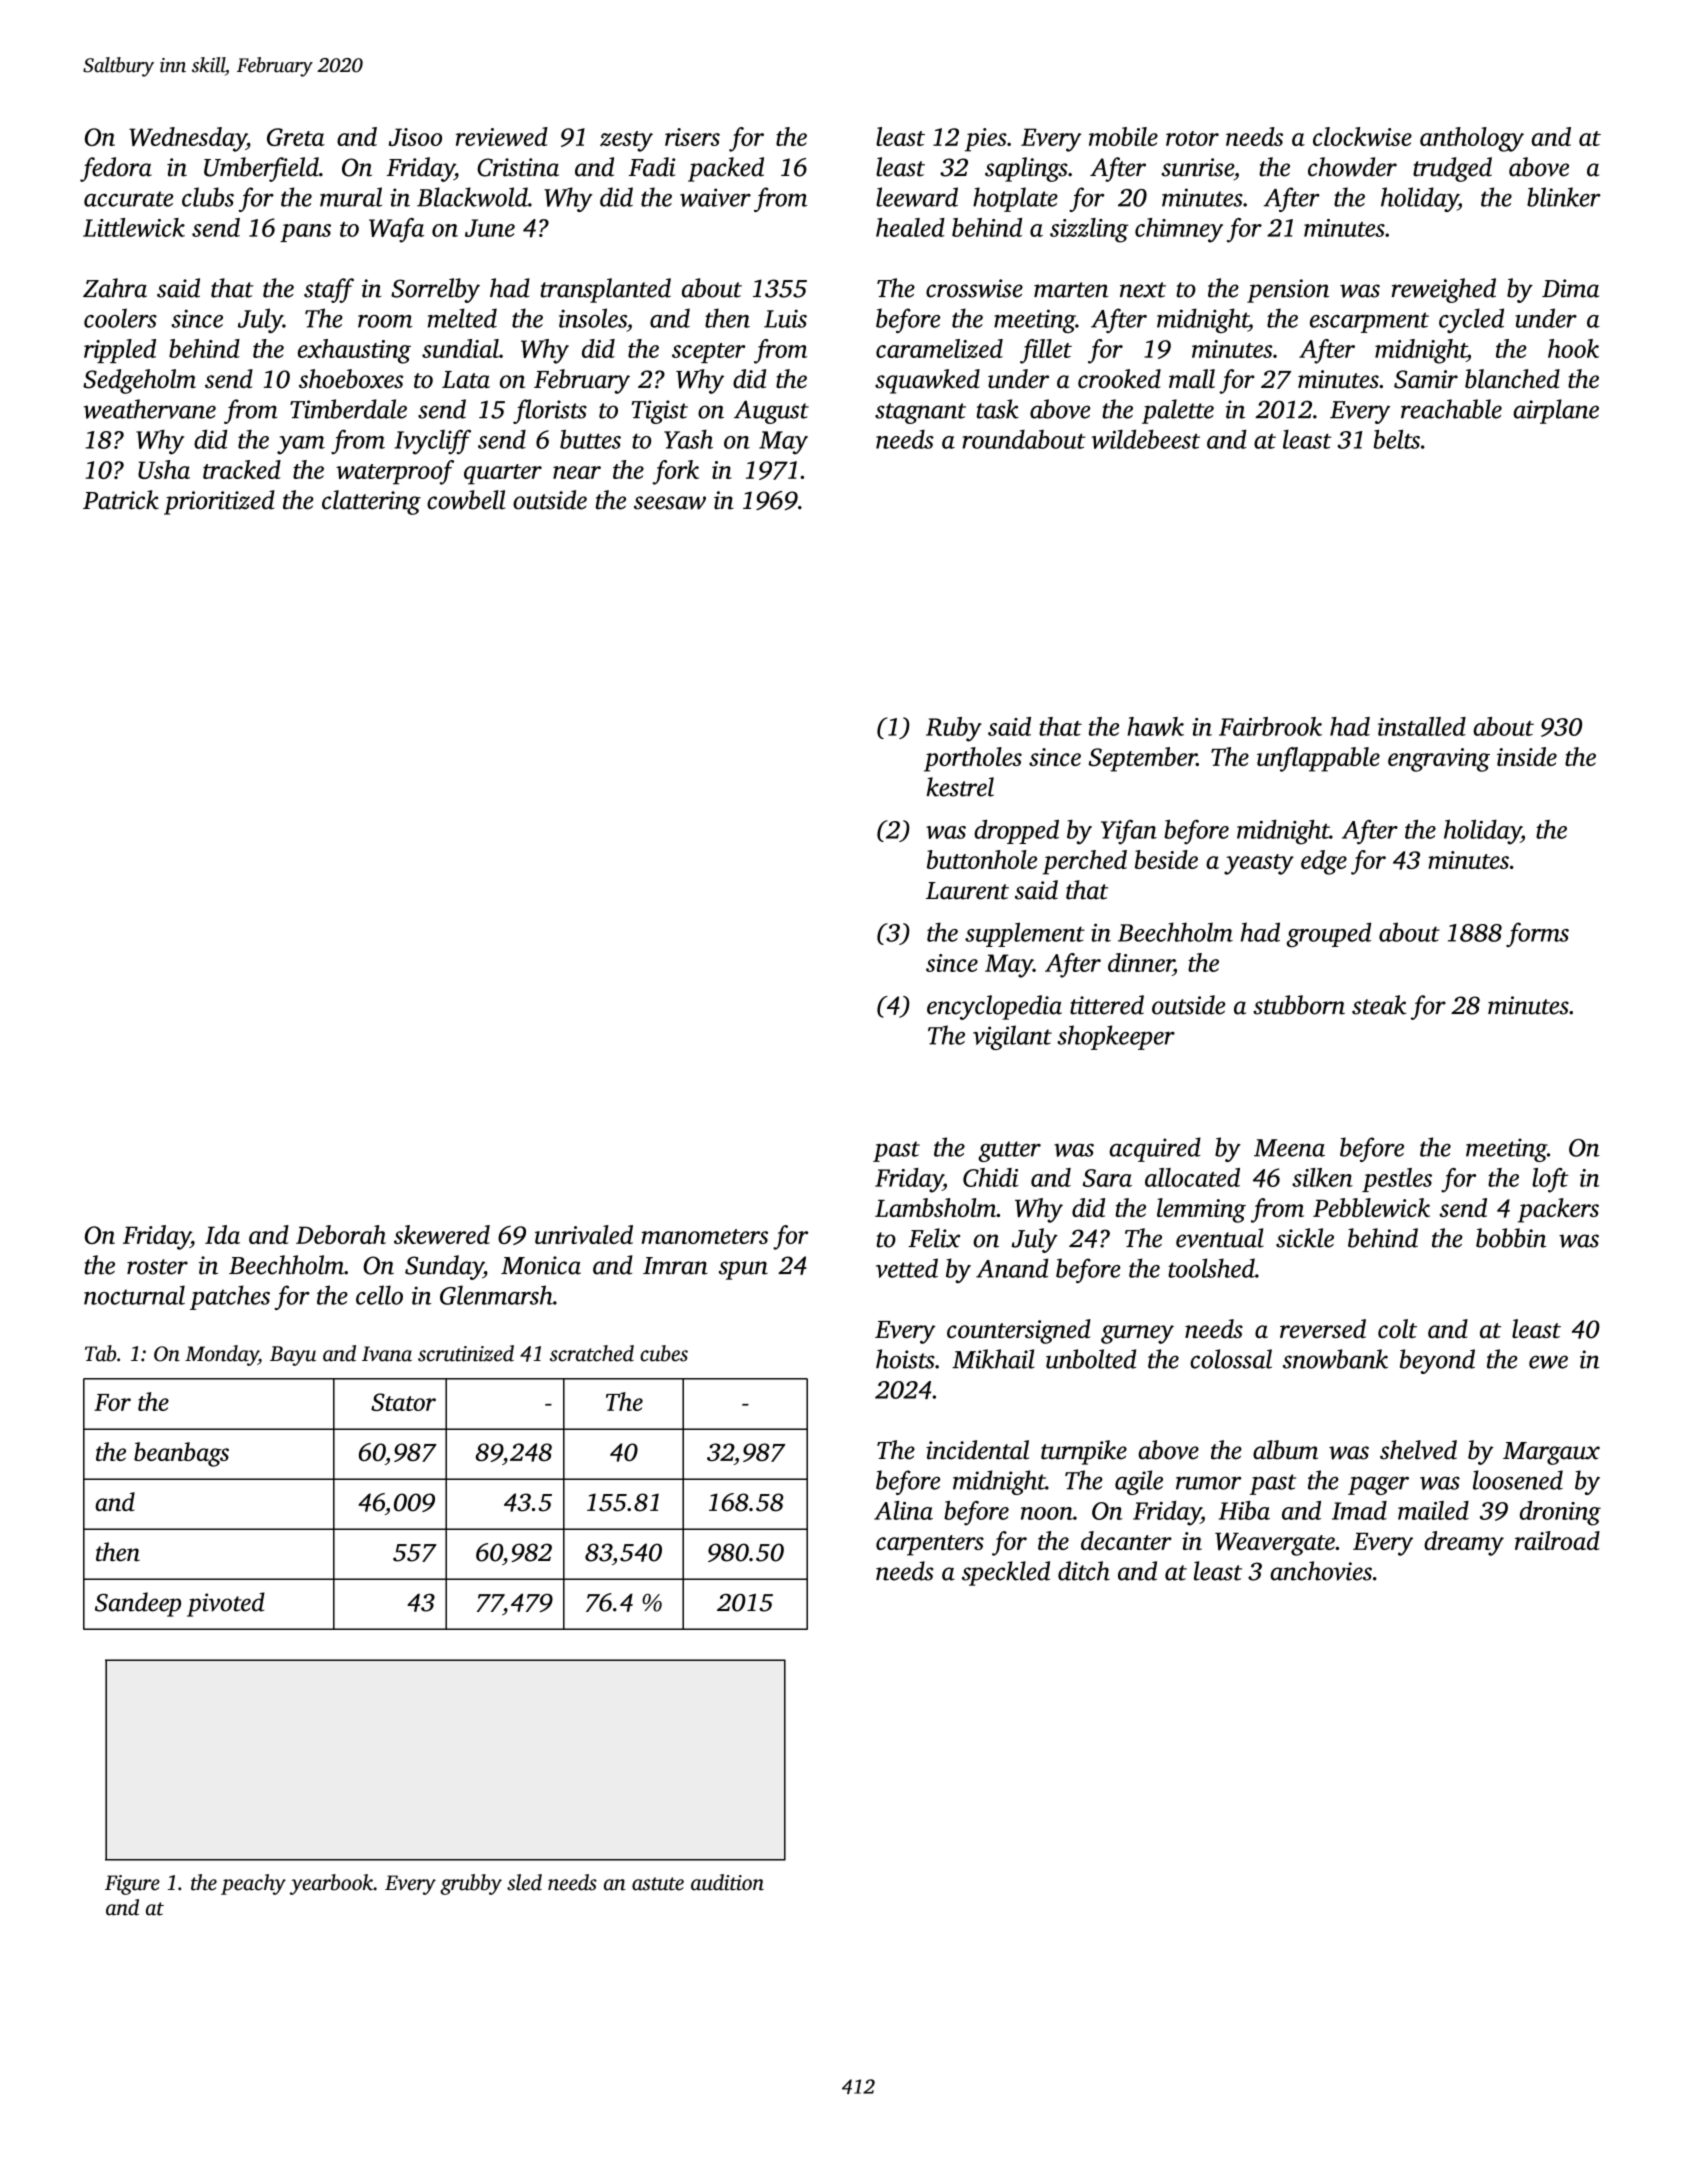  I want to click on roster, so click(157, 1267).
